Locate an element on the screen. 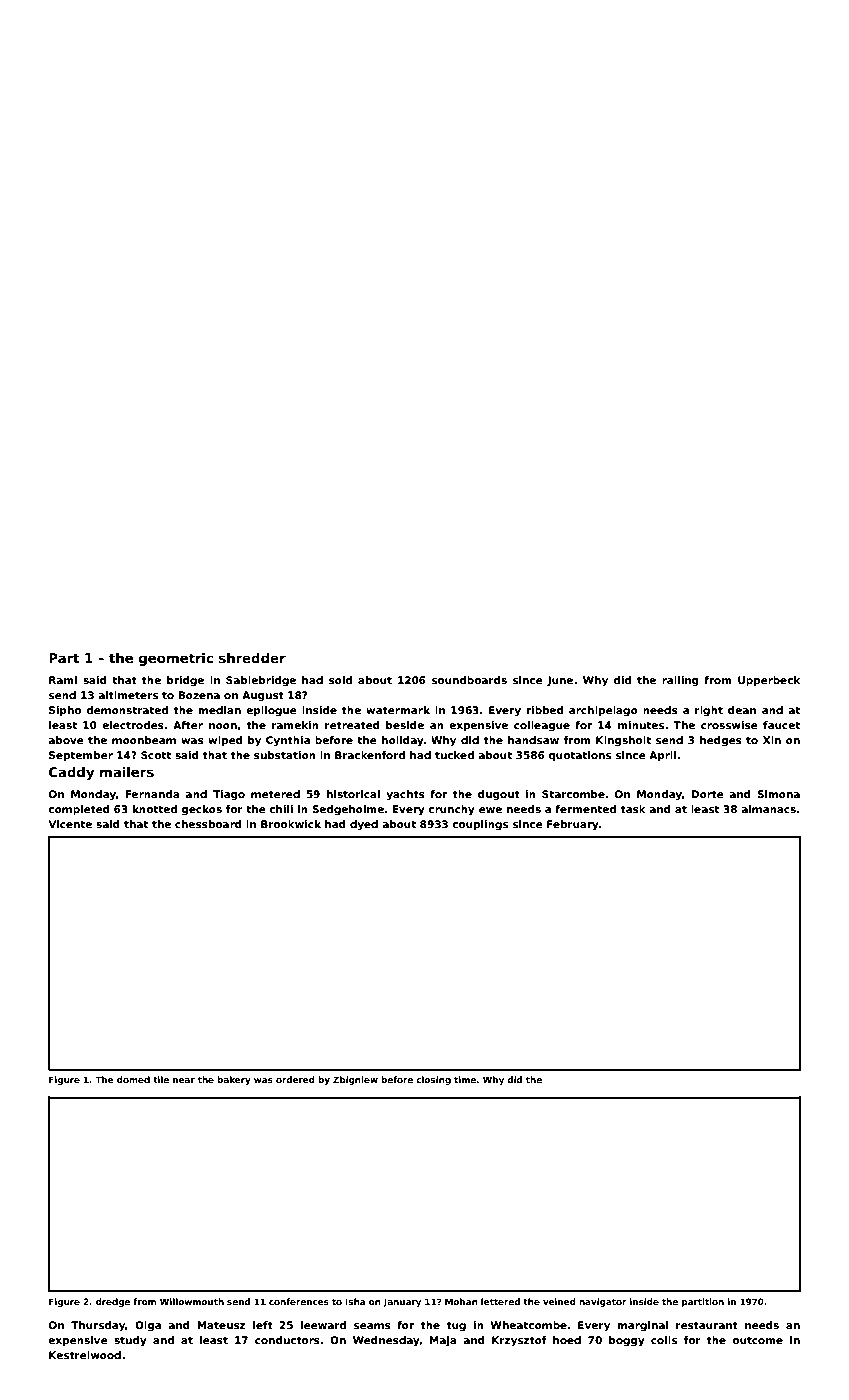 The width and height of the screenshot is (849, 1400). restaurant is located at coordinates (707, 1325).
